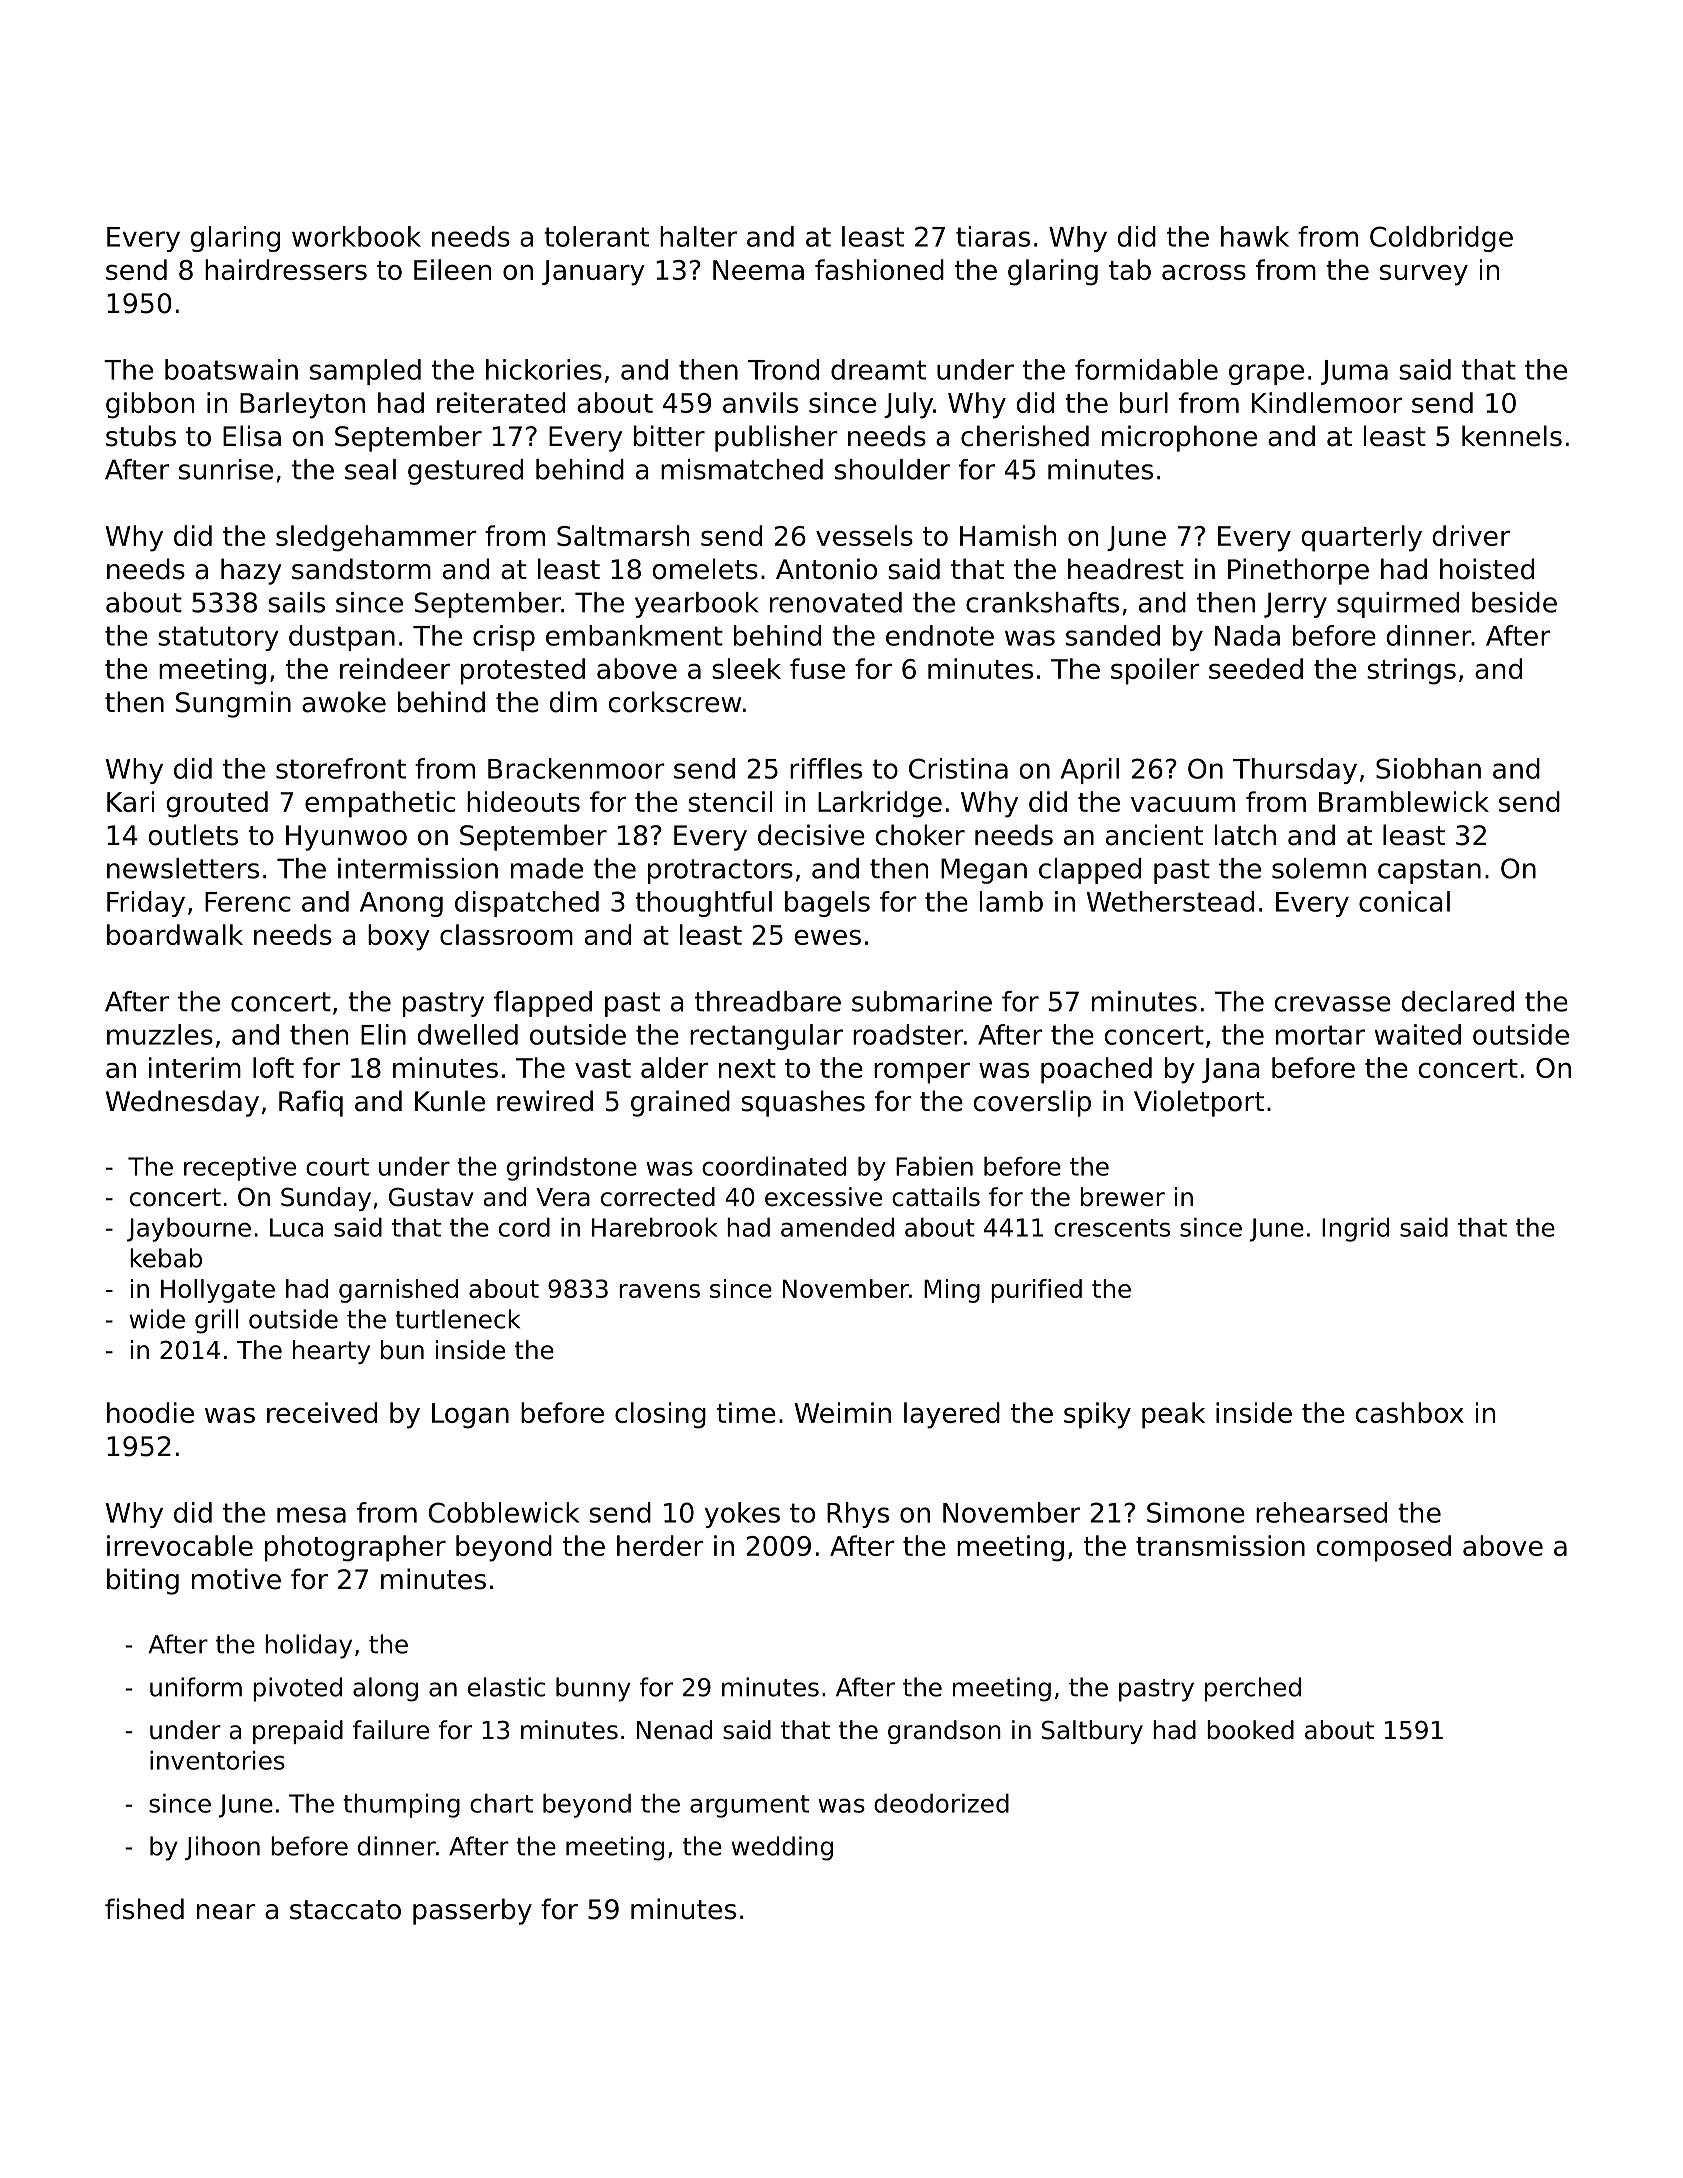 The height and width of the screenshot is (2178, 1683). Describe the element at coordinates (782, 1848) in the screenshot. I see `wedding` at that location.
